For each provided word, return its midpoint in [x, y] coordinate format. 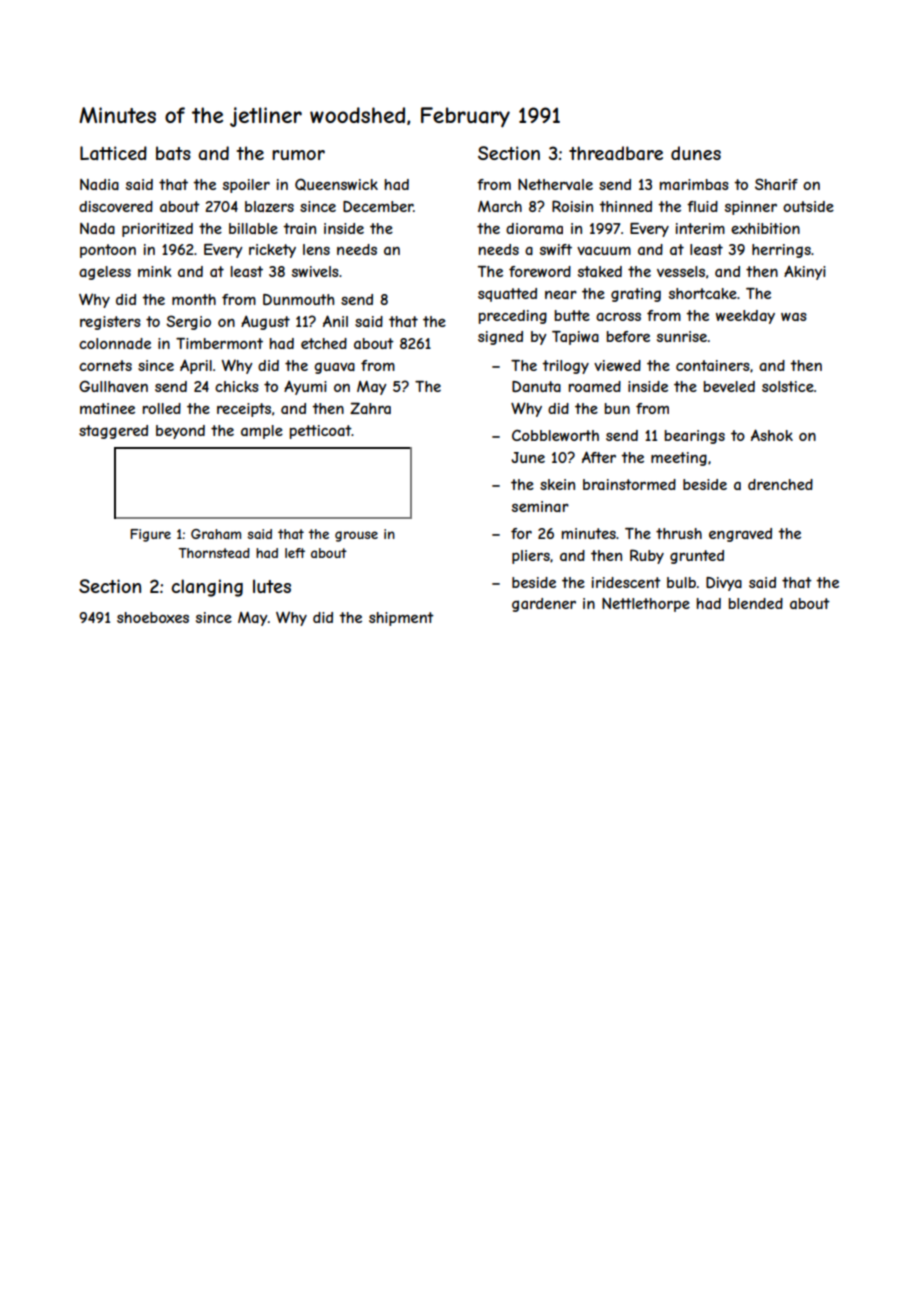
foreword [540, 271]
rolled [161, 408]
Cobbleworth [555, 435]
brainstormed [629, 484]
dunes [696, 153]
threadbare [616, 153]
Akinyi [805, 272]
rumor [298, 155]
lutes [272, 586]
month [194, 299]
